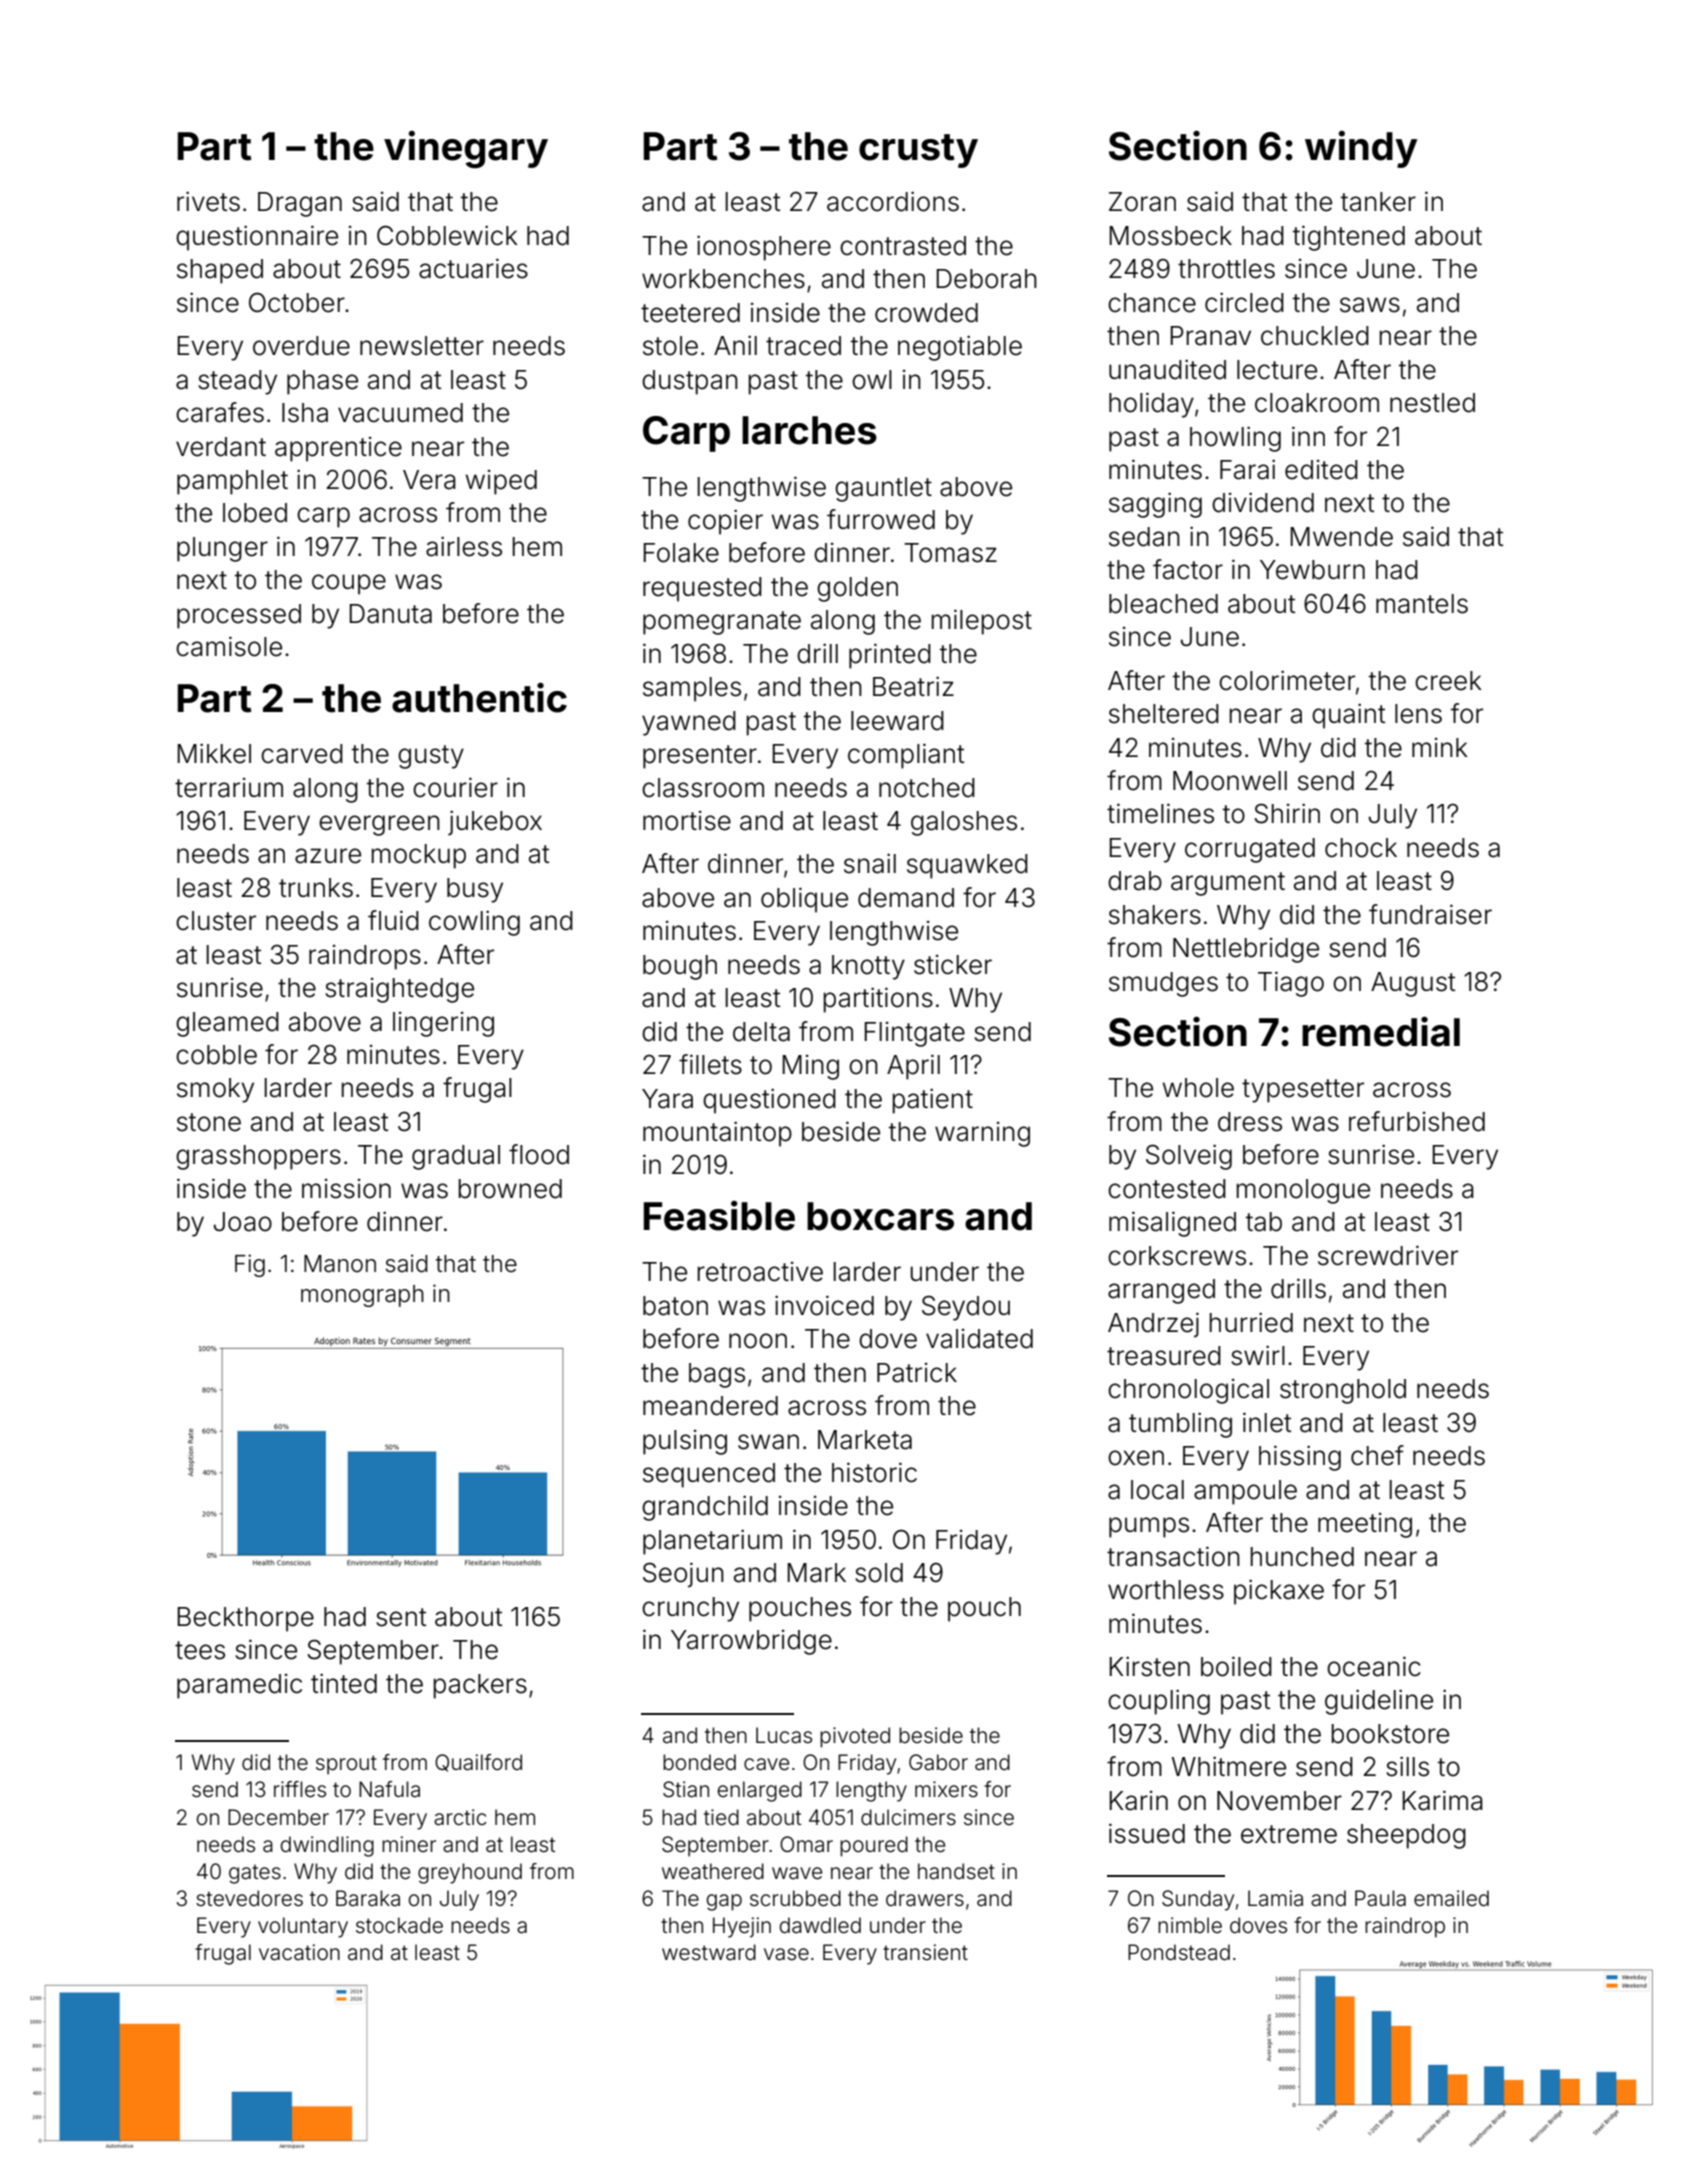 The width and height of the image is (1683, 2178). I want to click on windy, so click(1361, 149).
